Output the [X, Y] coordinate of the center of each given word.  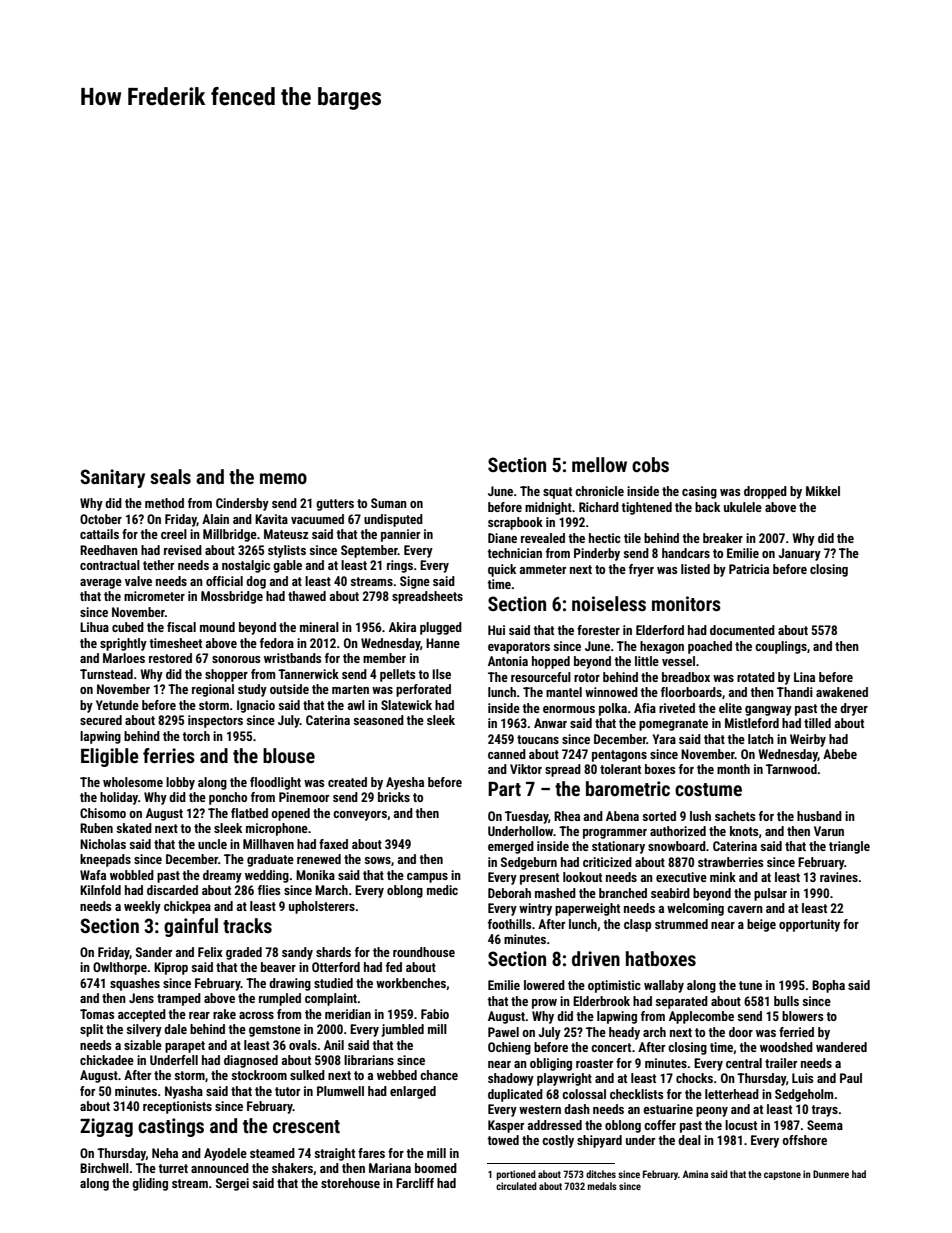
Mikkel [823, 491]
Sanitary [112, 478]
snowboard [677, 846]
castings [171, 1127]
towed [503, 1140]
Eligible [110, 757]
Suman [389, 503]
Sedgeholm [804, 1095]
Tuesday [527, 817]
